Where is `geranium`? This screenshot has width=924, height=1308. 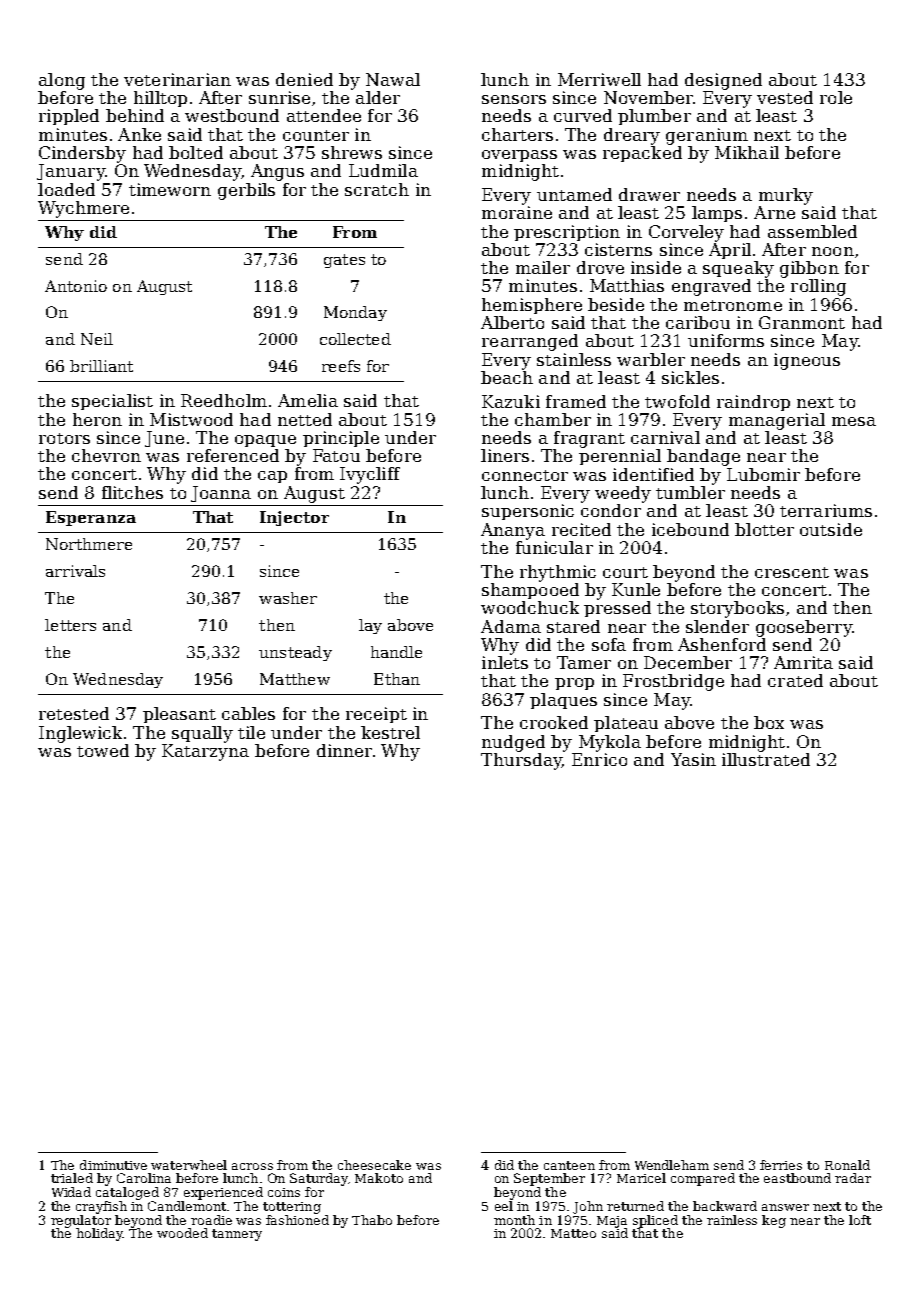 geranium is located at coordinates (707, 136).
